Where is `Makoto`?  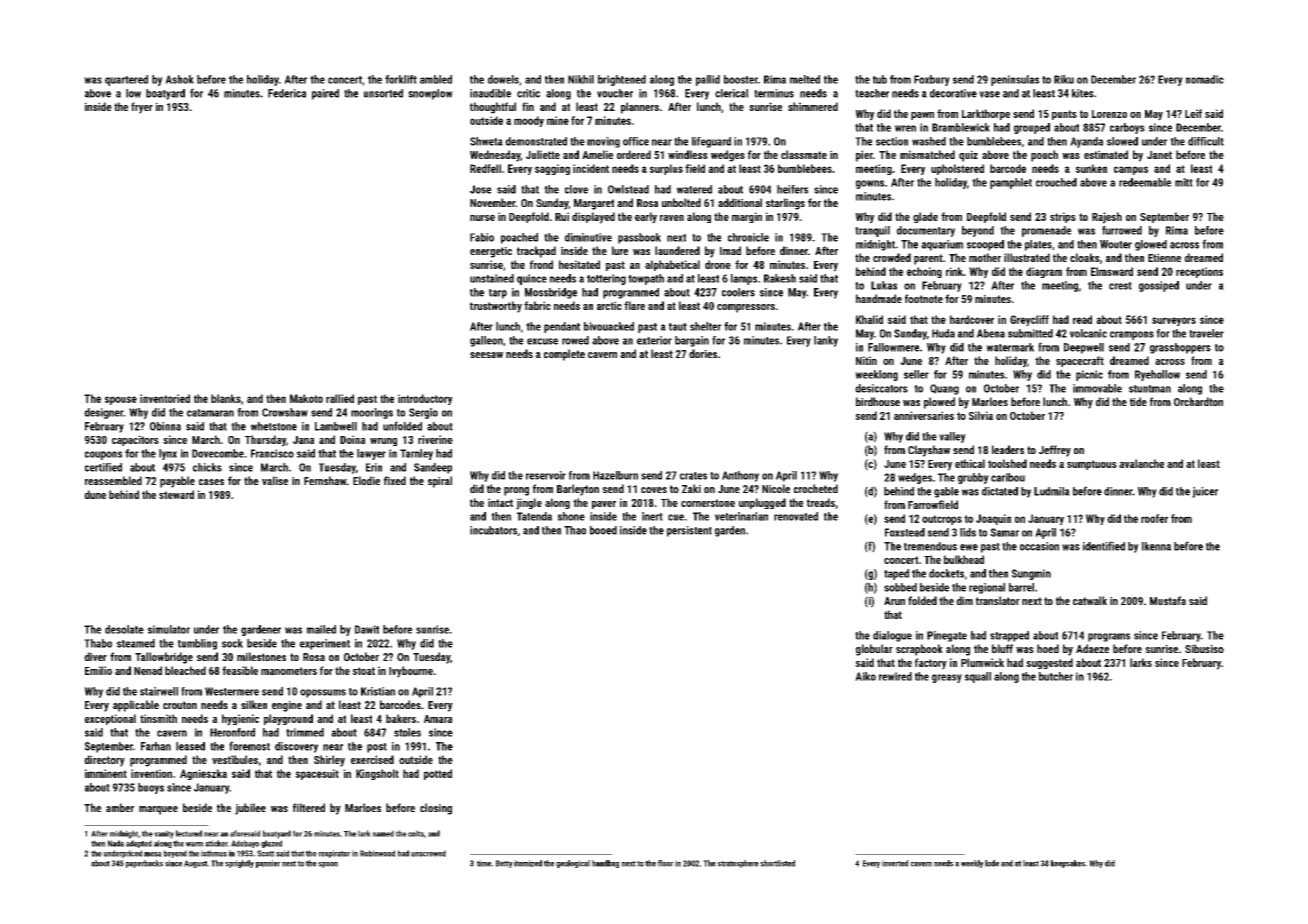
Makoto is located at coordinates (306, 398).
